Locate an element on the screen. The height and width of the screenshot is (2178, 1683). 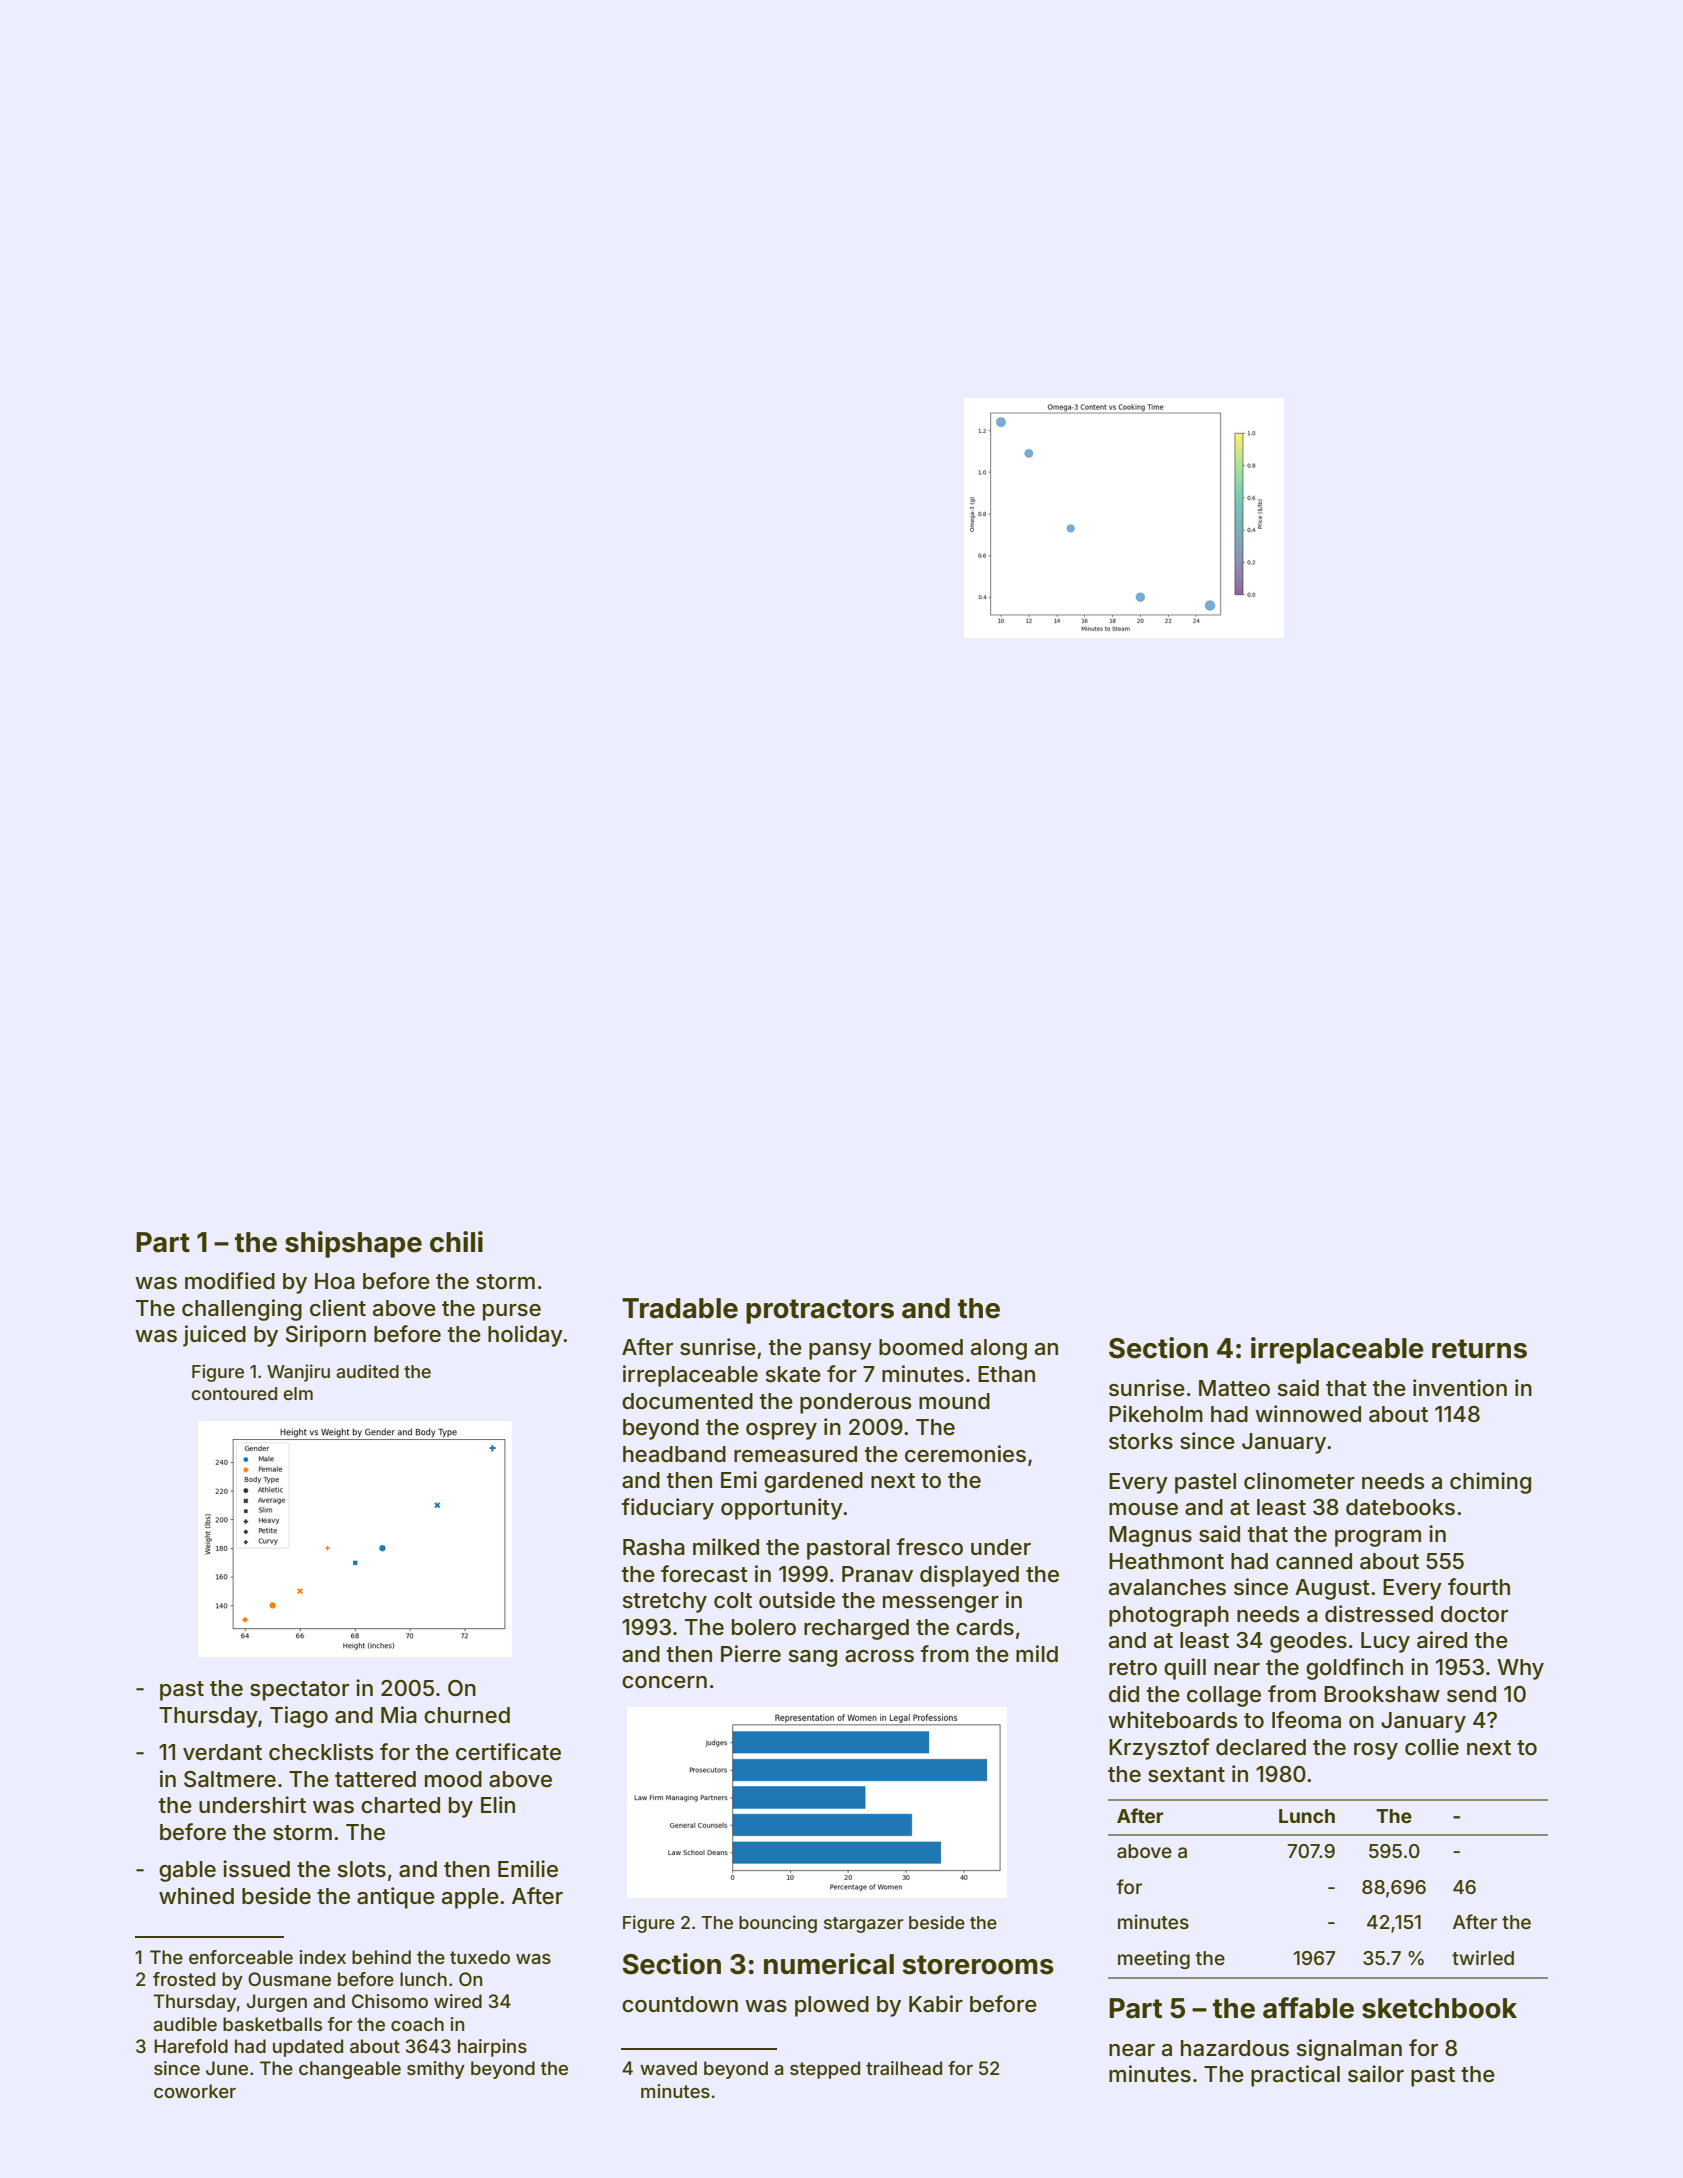
chiming is located at coordinates (1490, 1483).
